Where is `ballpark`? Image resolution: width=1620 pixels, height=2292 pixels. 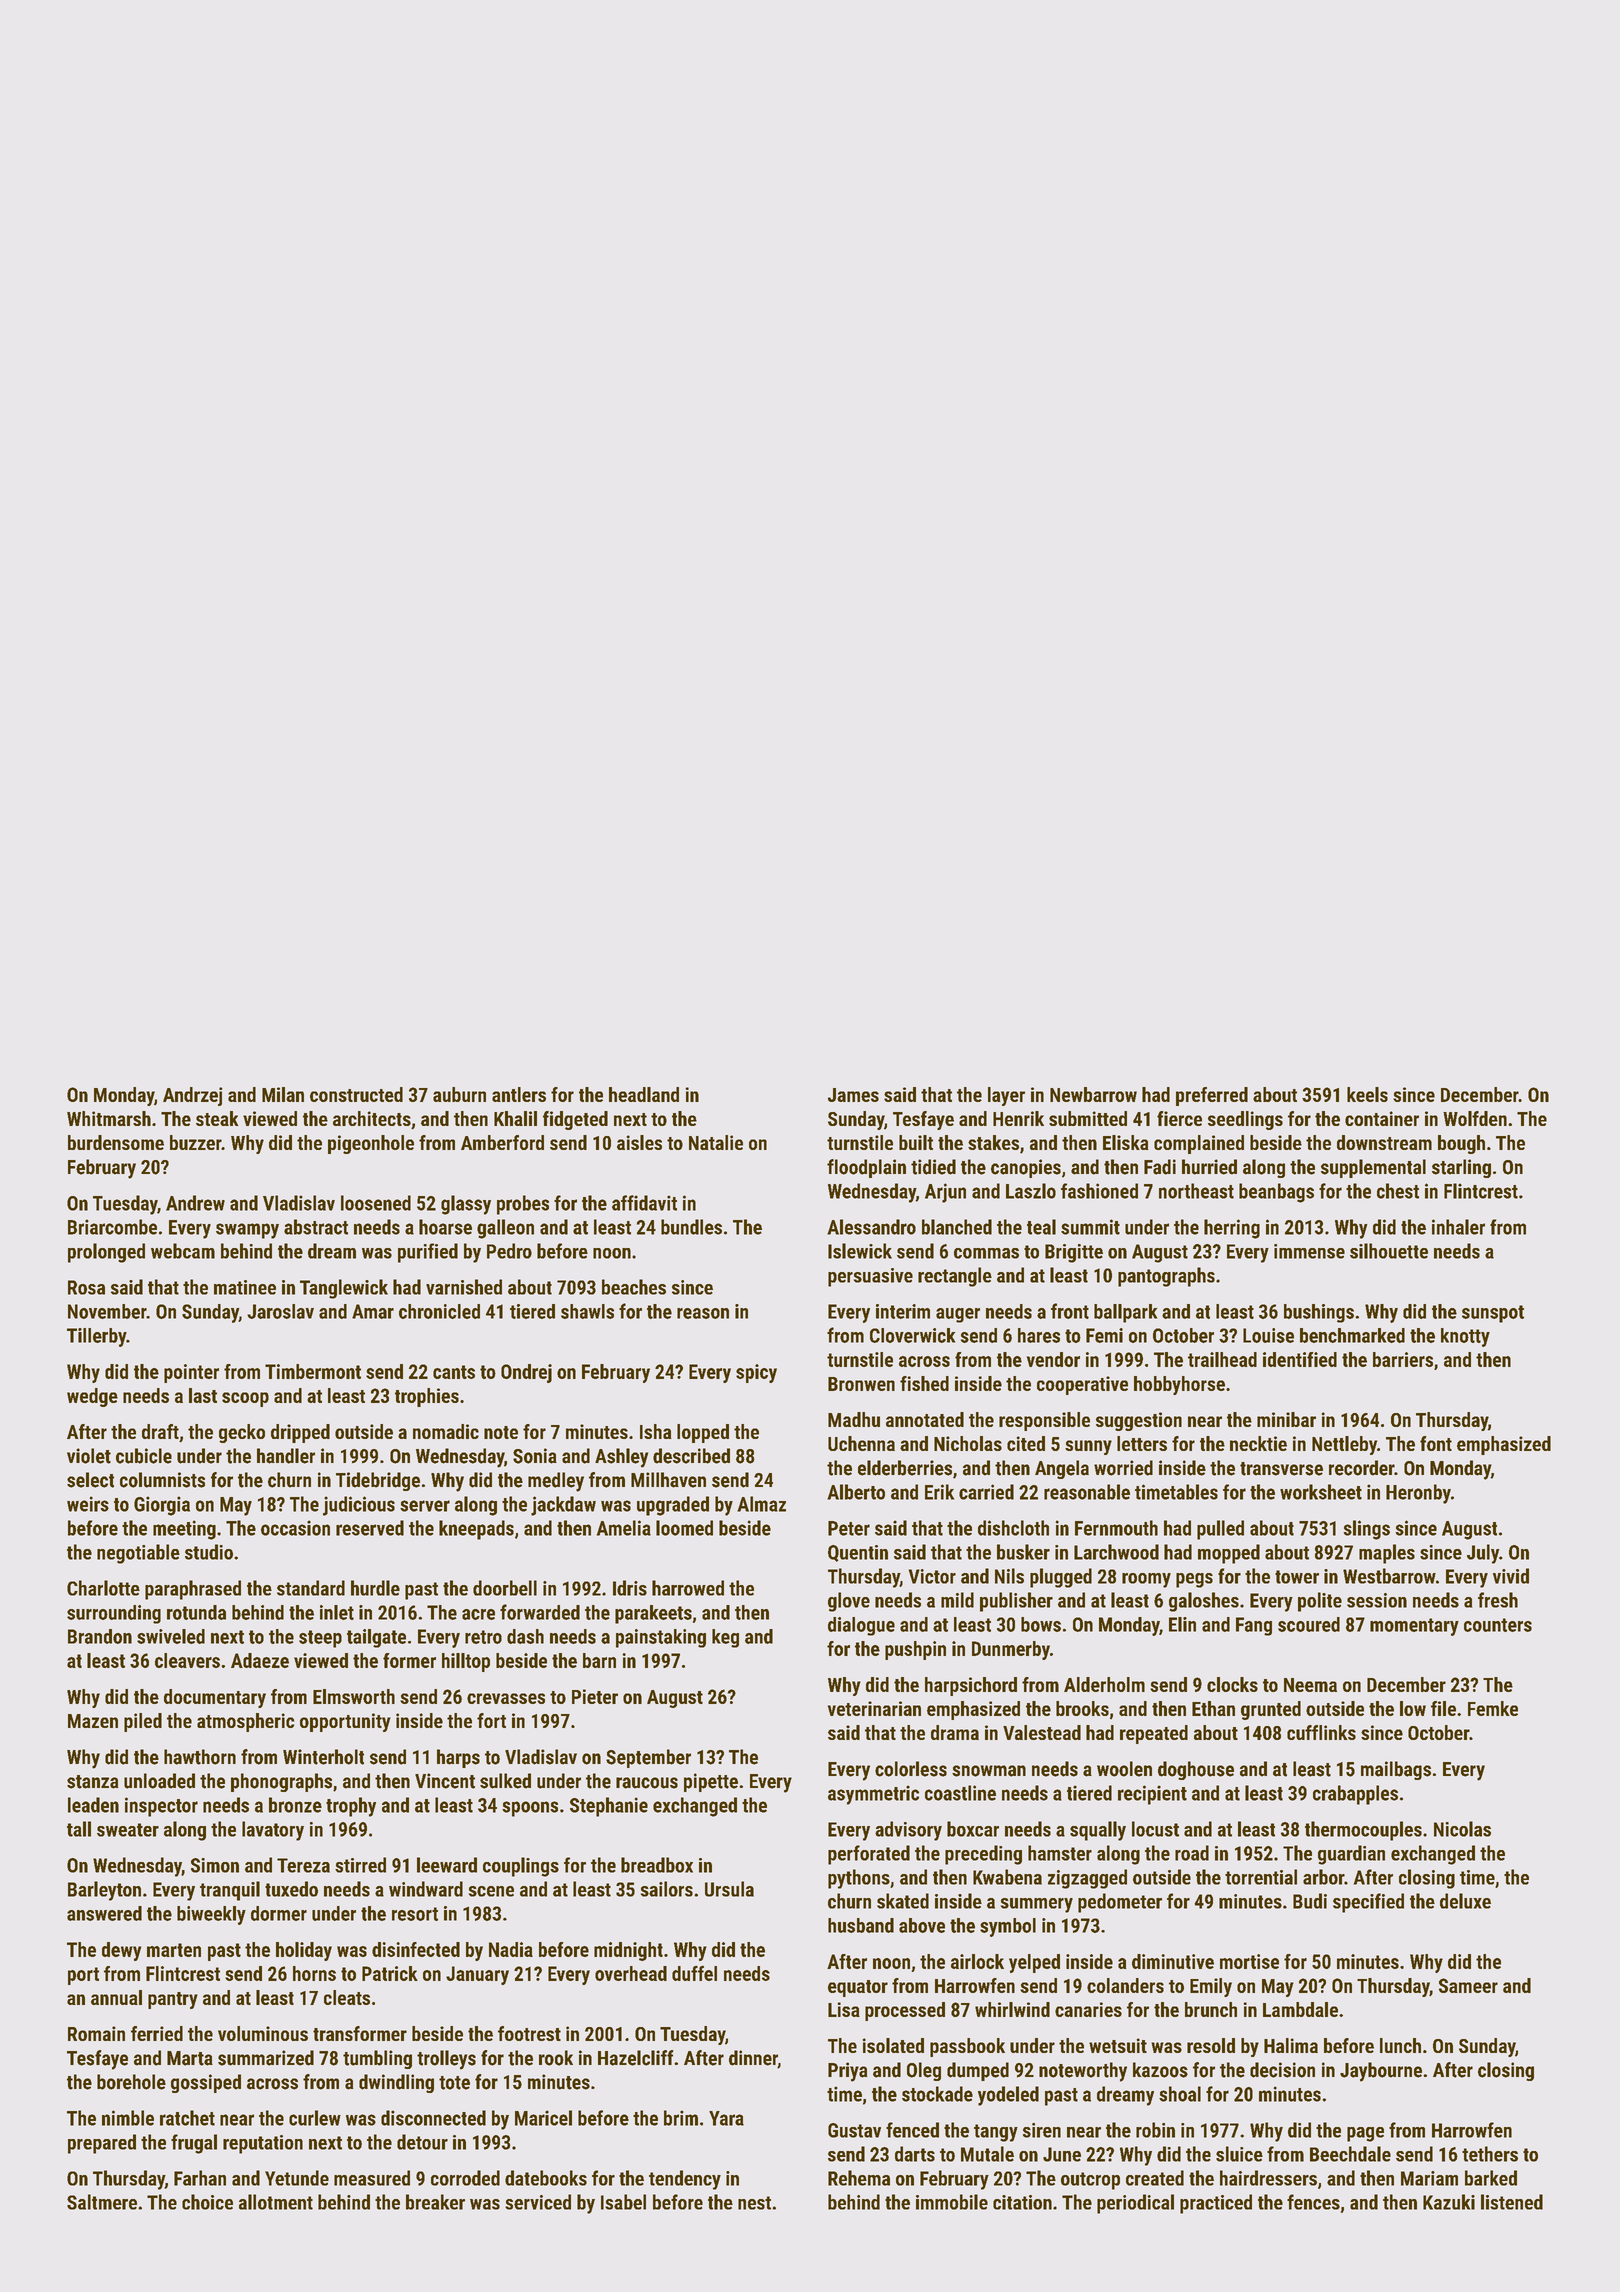 ballpark is located at coordinates (1125, 1313).
